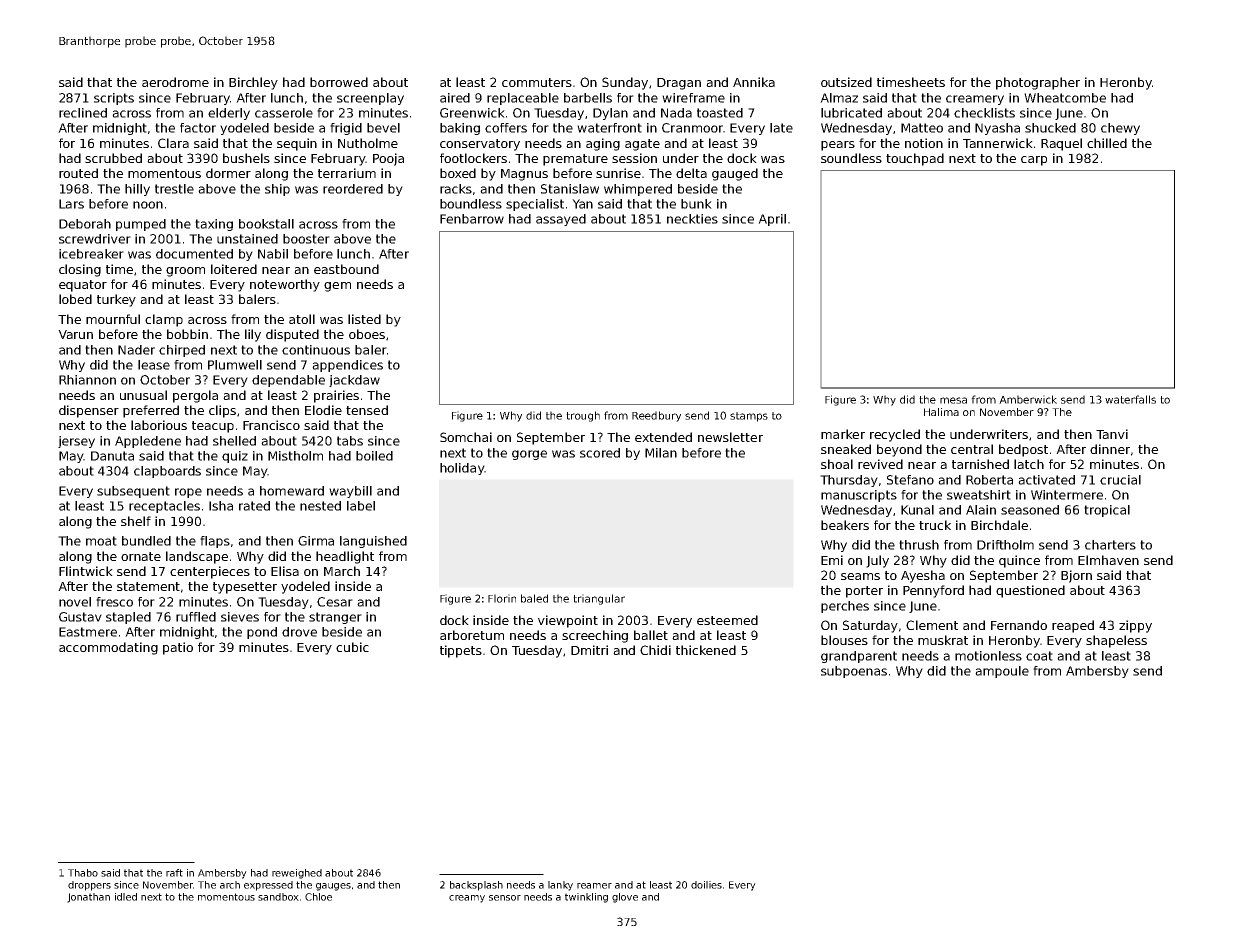 Image resolution: width=1233 pixels, height=952 pixels. What do you see at coordinates (844, 640) in the screenshot?
I see `blouses` at bounding box center [844, 640].
